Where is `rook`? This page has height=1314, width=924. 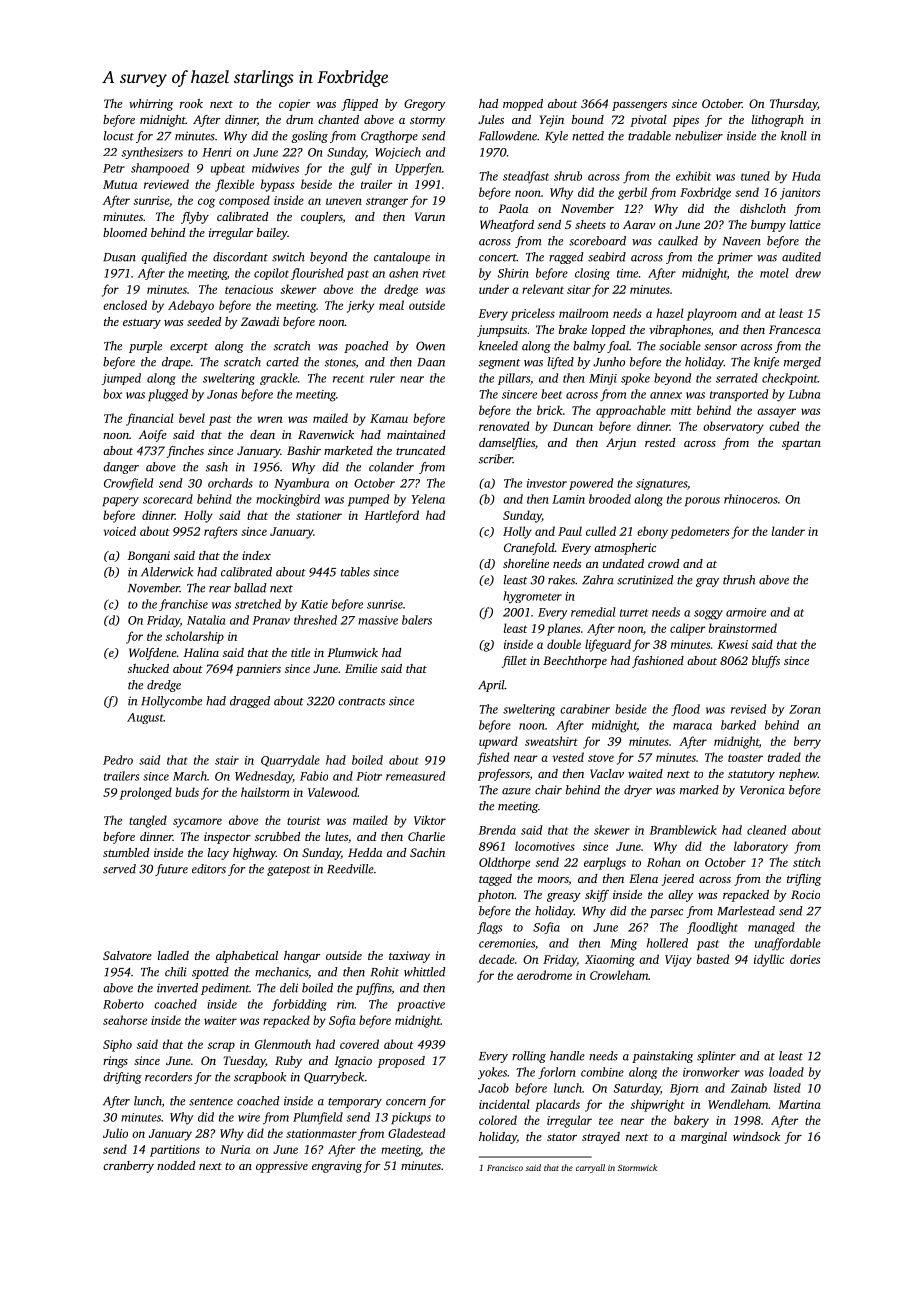 rook is located at coordinates (191, 103).
